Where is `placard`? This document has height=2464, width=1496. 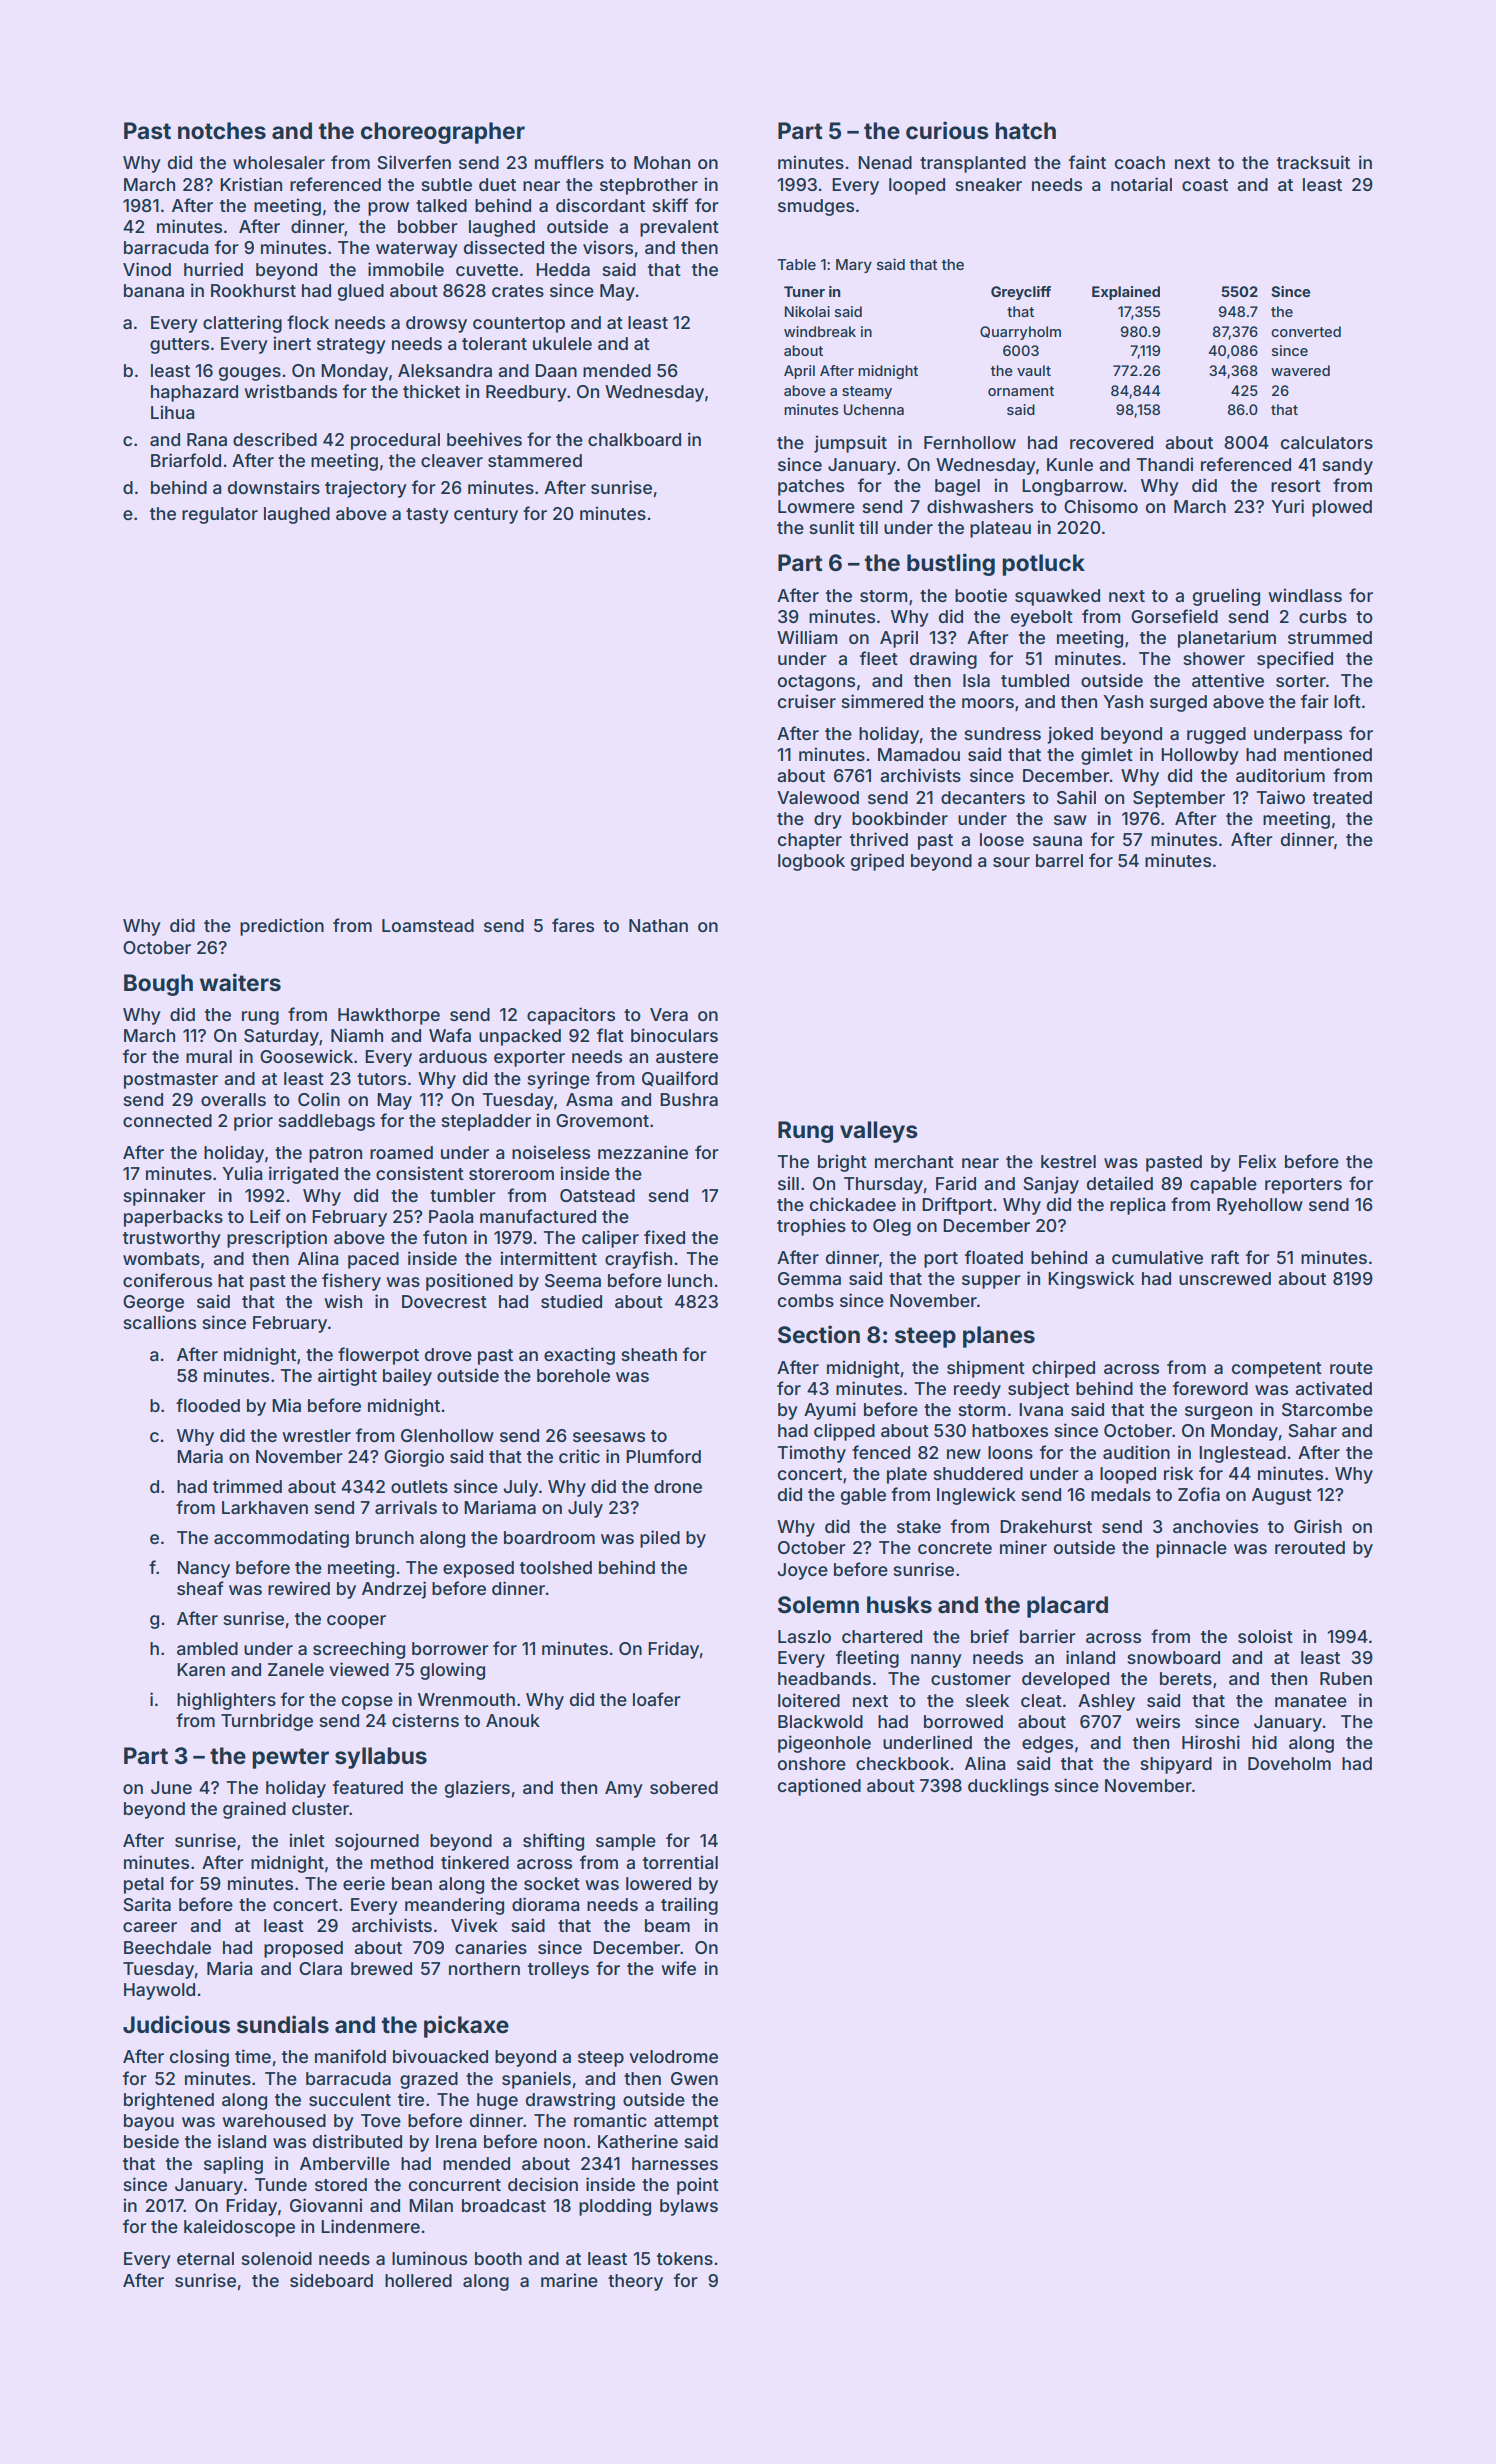 placard is located at coordinates (1067, 1607).
